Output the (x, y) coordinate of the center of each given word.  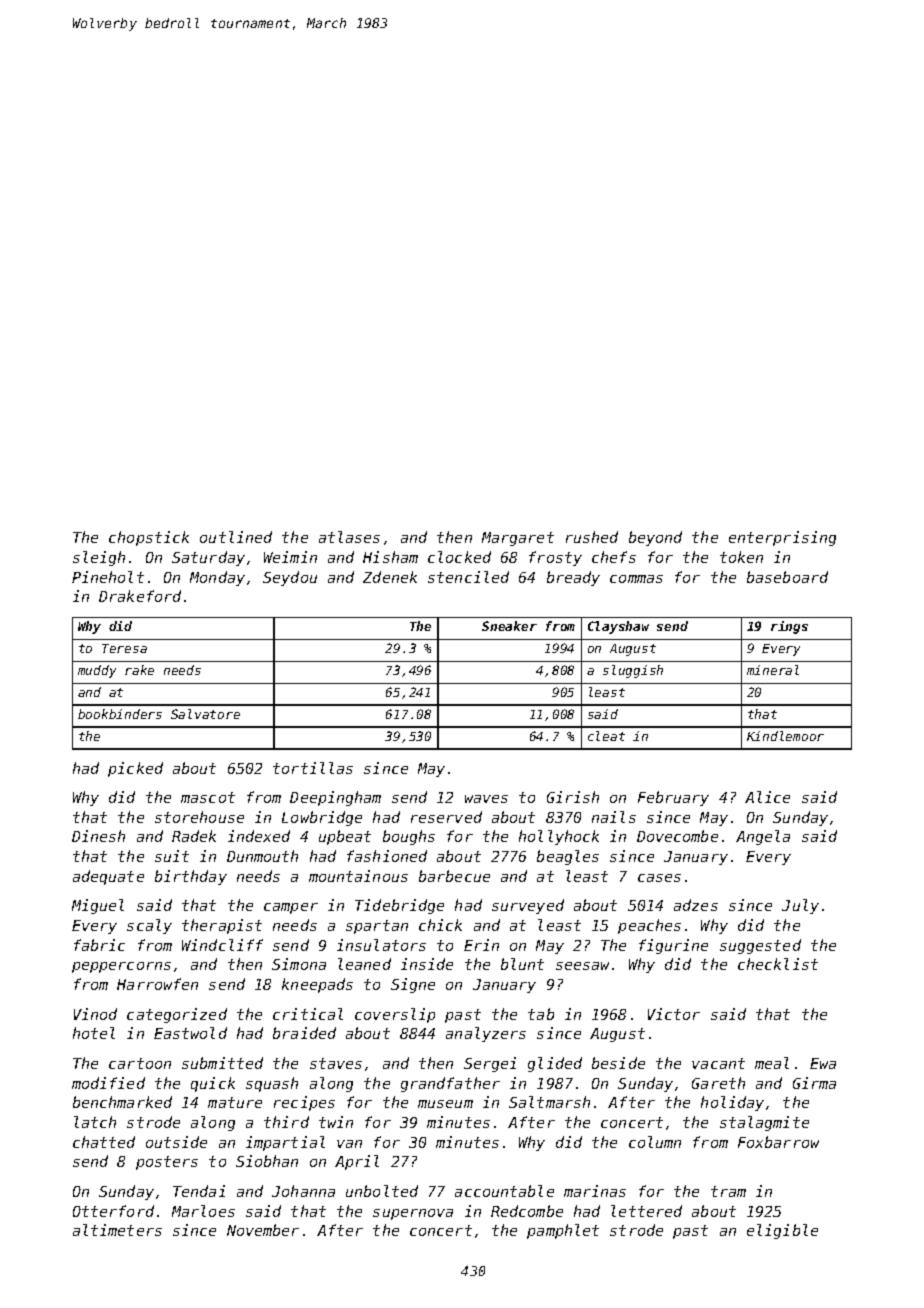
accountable (504, 1191)
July (800, 906)
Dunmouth (262, 856)
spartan (377, 927)
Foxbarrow (778, 1142)
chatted (104, 1142)
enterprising (782, 538)
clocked (459, 557)
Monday (217, 578)
